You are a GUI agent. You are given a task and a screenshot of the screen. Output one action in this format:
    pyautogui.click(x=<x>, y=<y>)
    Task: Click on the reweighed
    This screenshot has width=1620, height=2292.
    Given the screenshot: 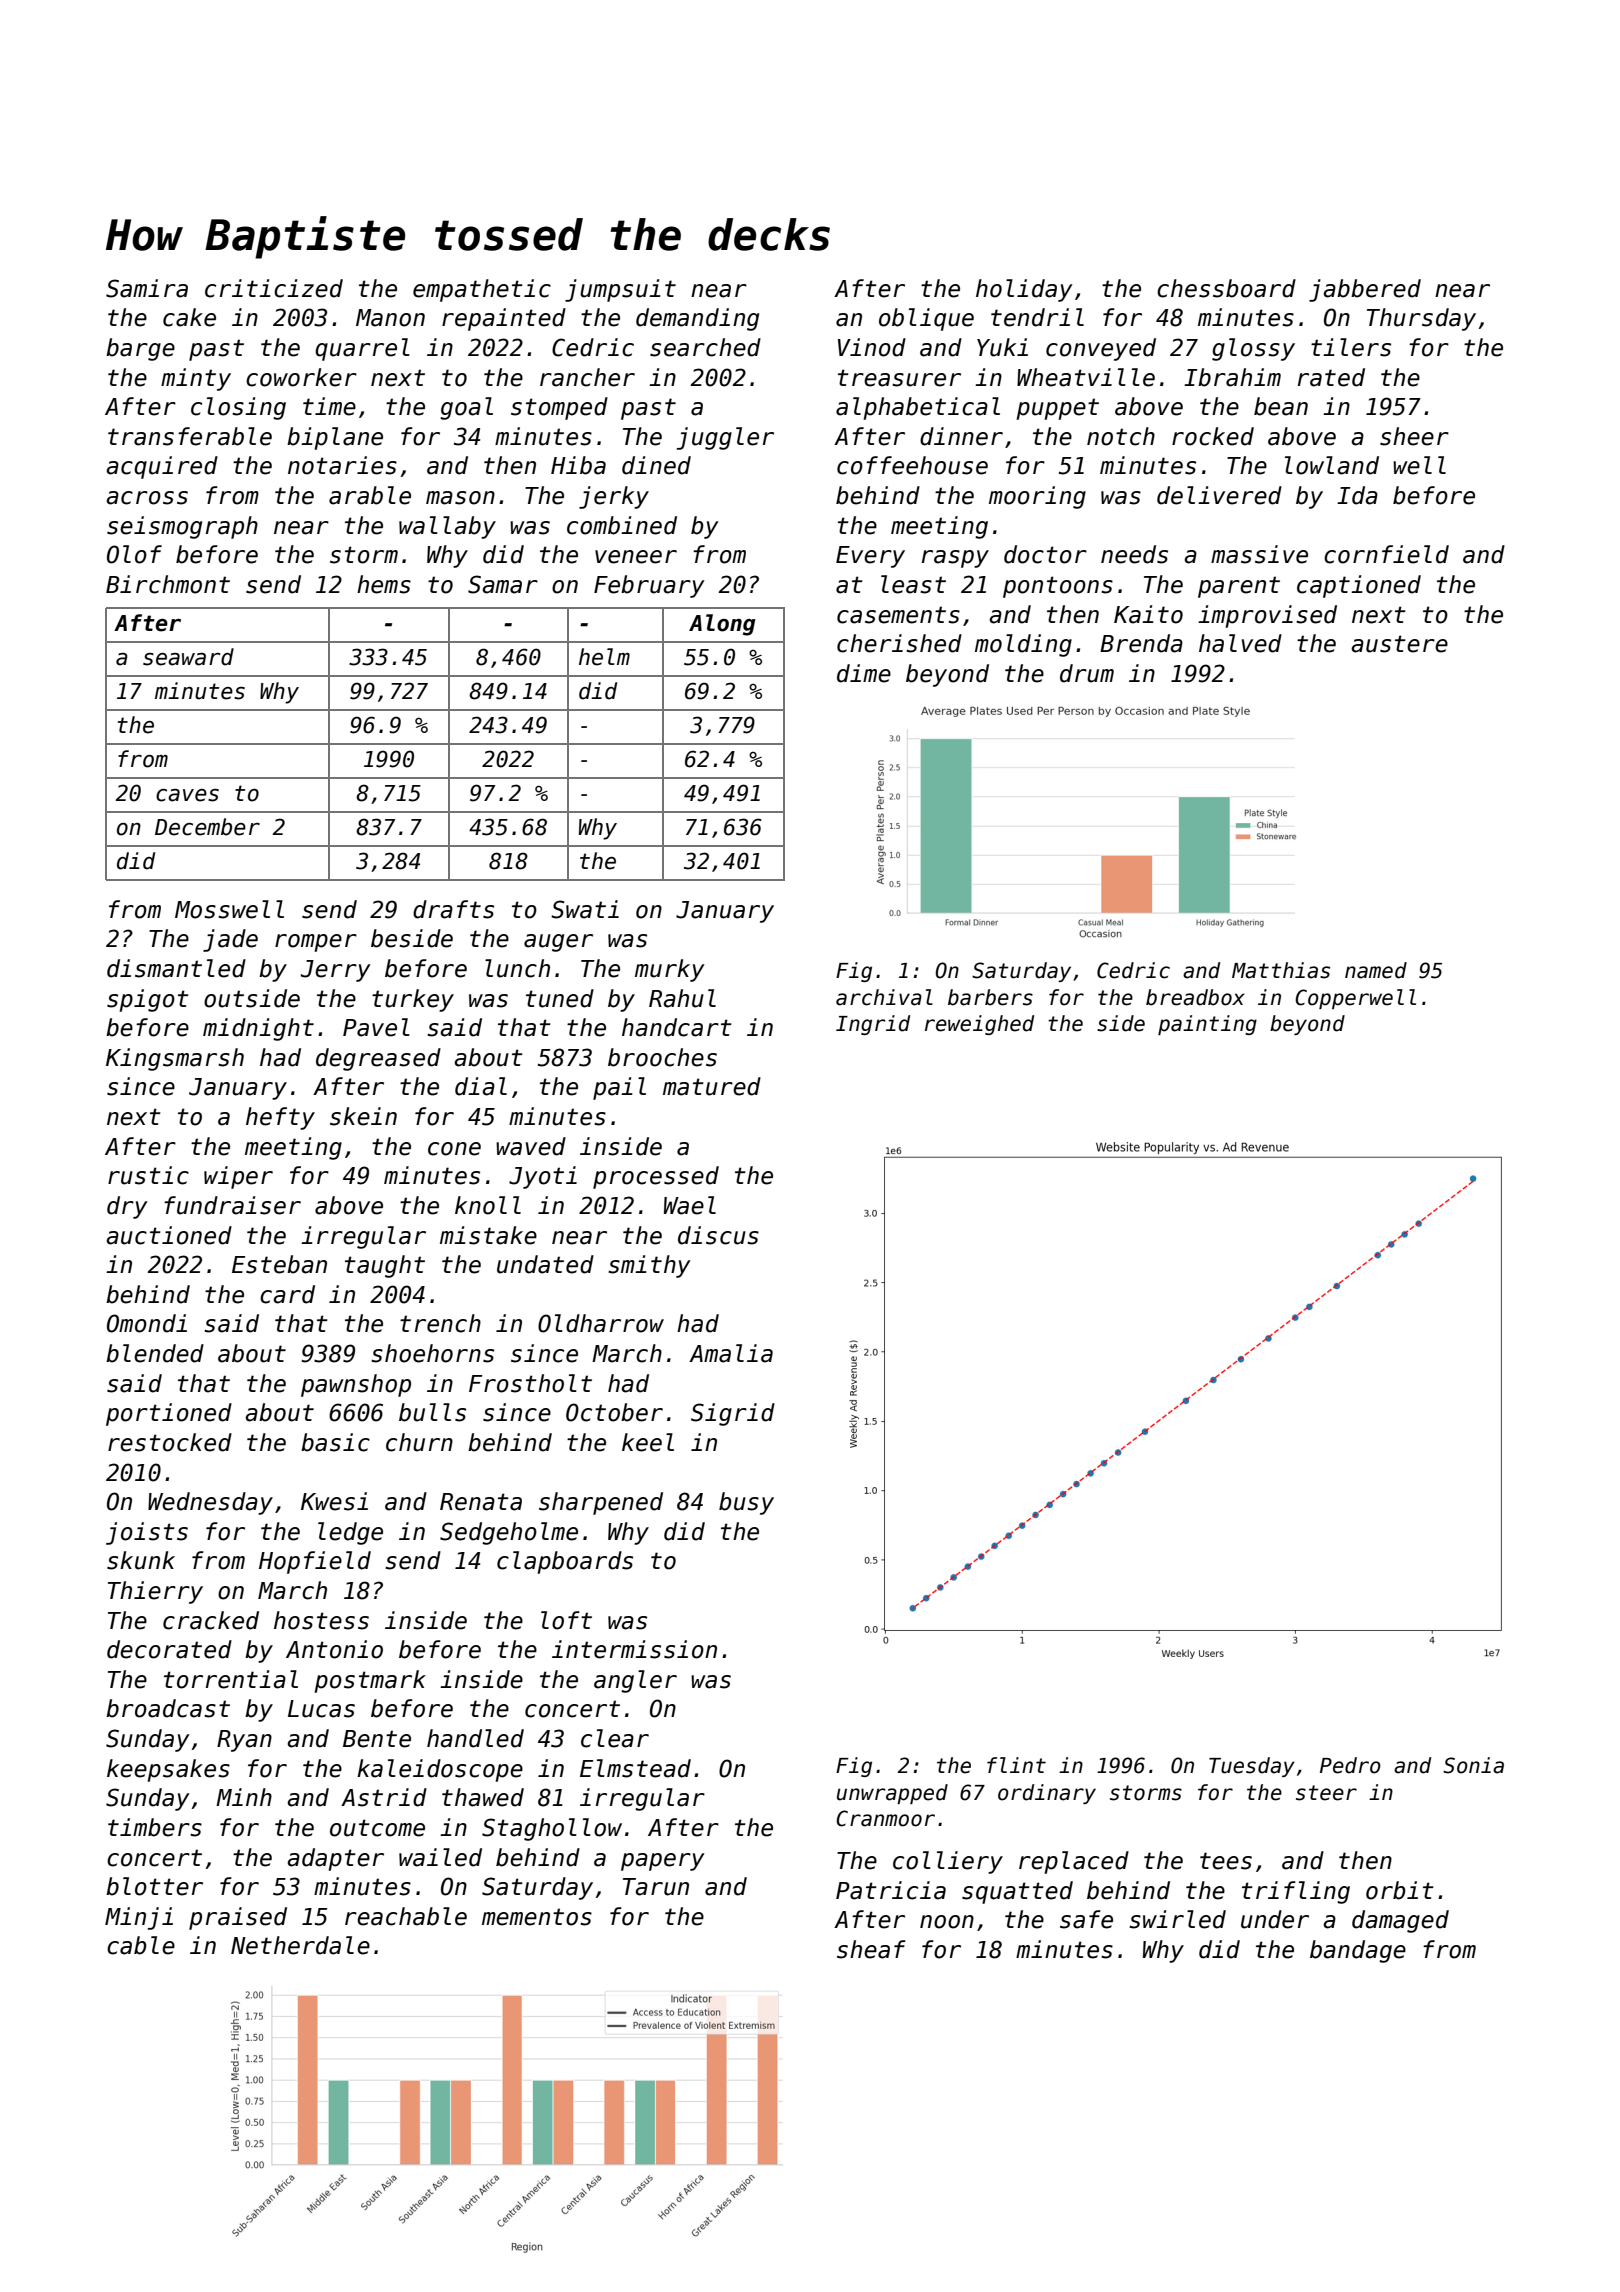 What is the action you would take?
    pyautogui.click(x=979, y=1025)
